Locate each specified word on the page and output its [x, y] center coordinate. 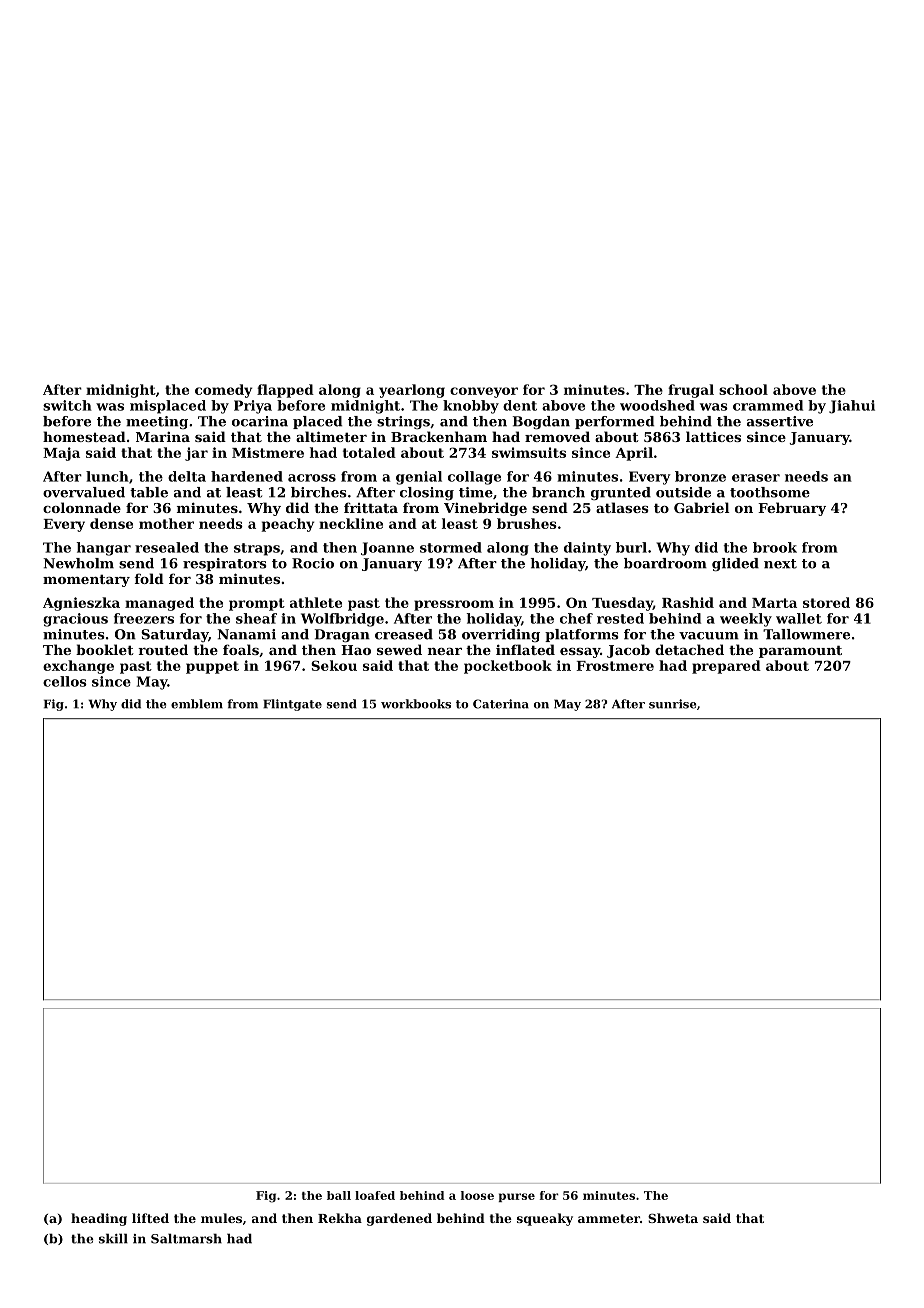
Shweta [673, 1218]
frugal [691, 391]
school [743, 389]
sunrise [672, 704]
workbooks [416, 704]
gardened [399, 1219]
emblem [197, 704]
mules [221, 1218]
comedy [223, 391]
